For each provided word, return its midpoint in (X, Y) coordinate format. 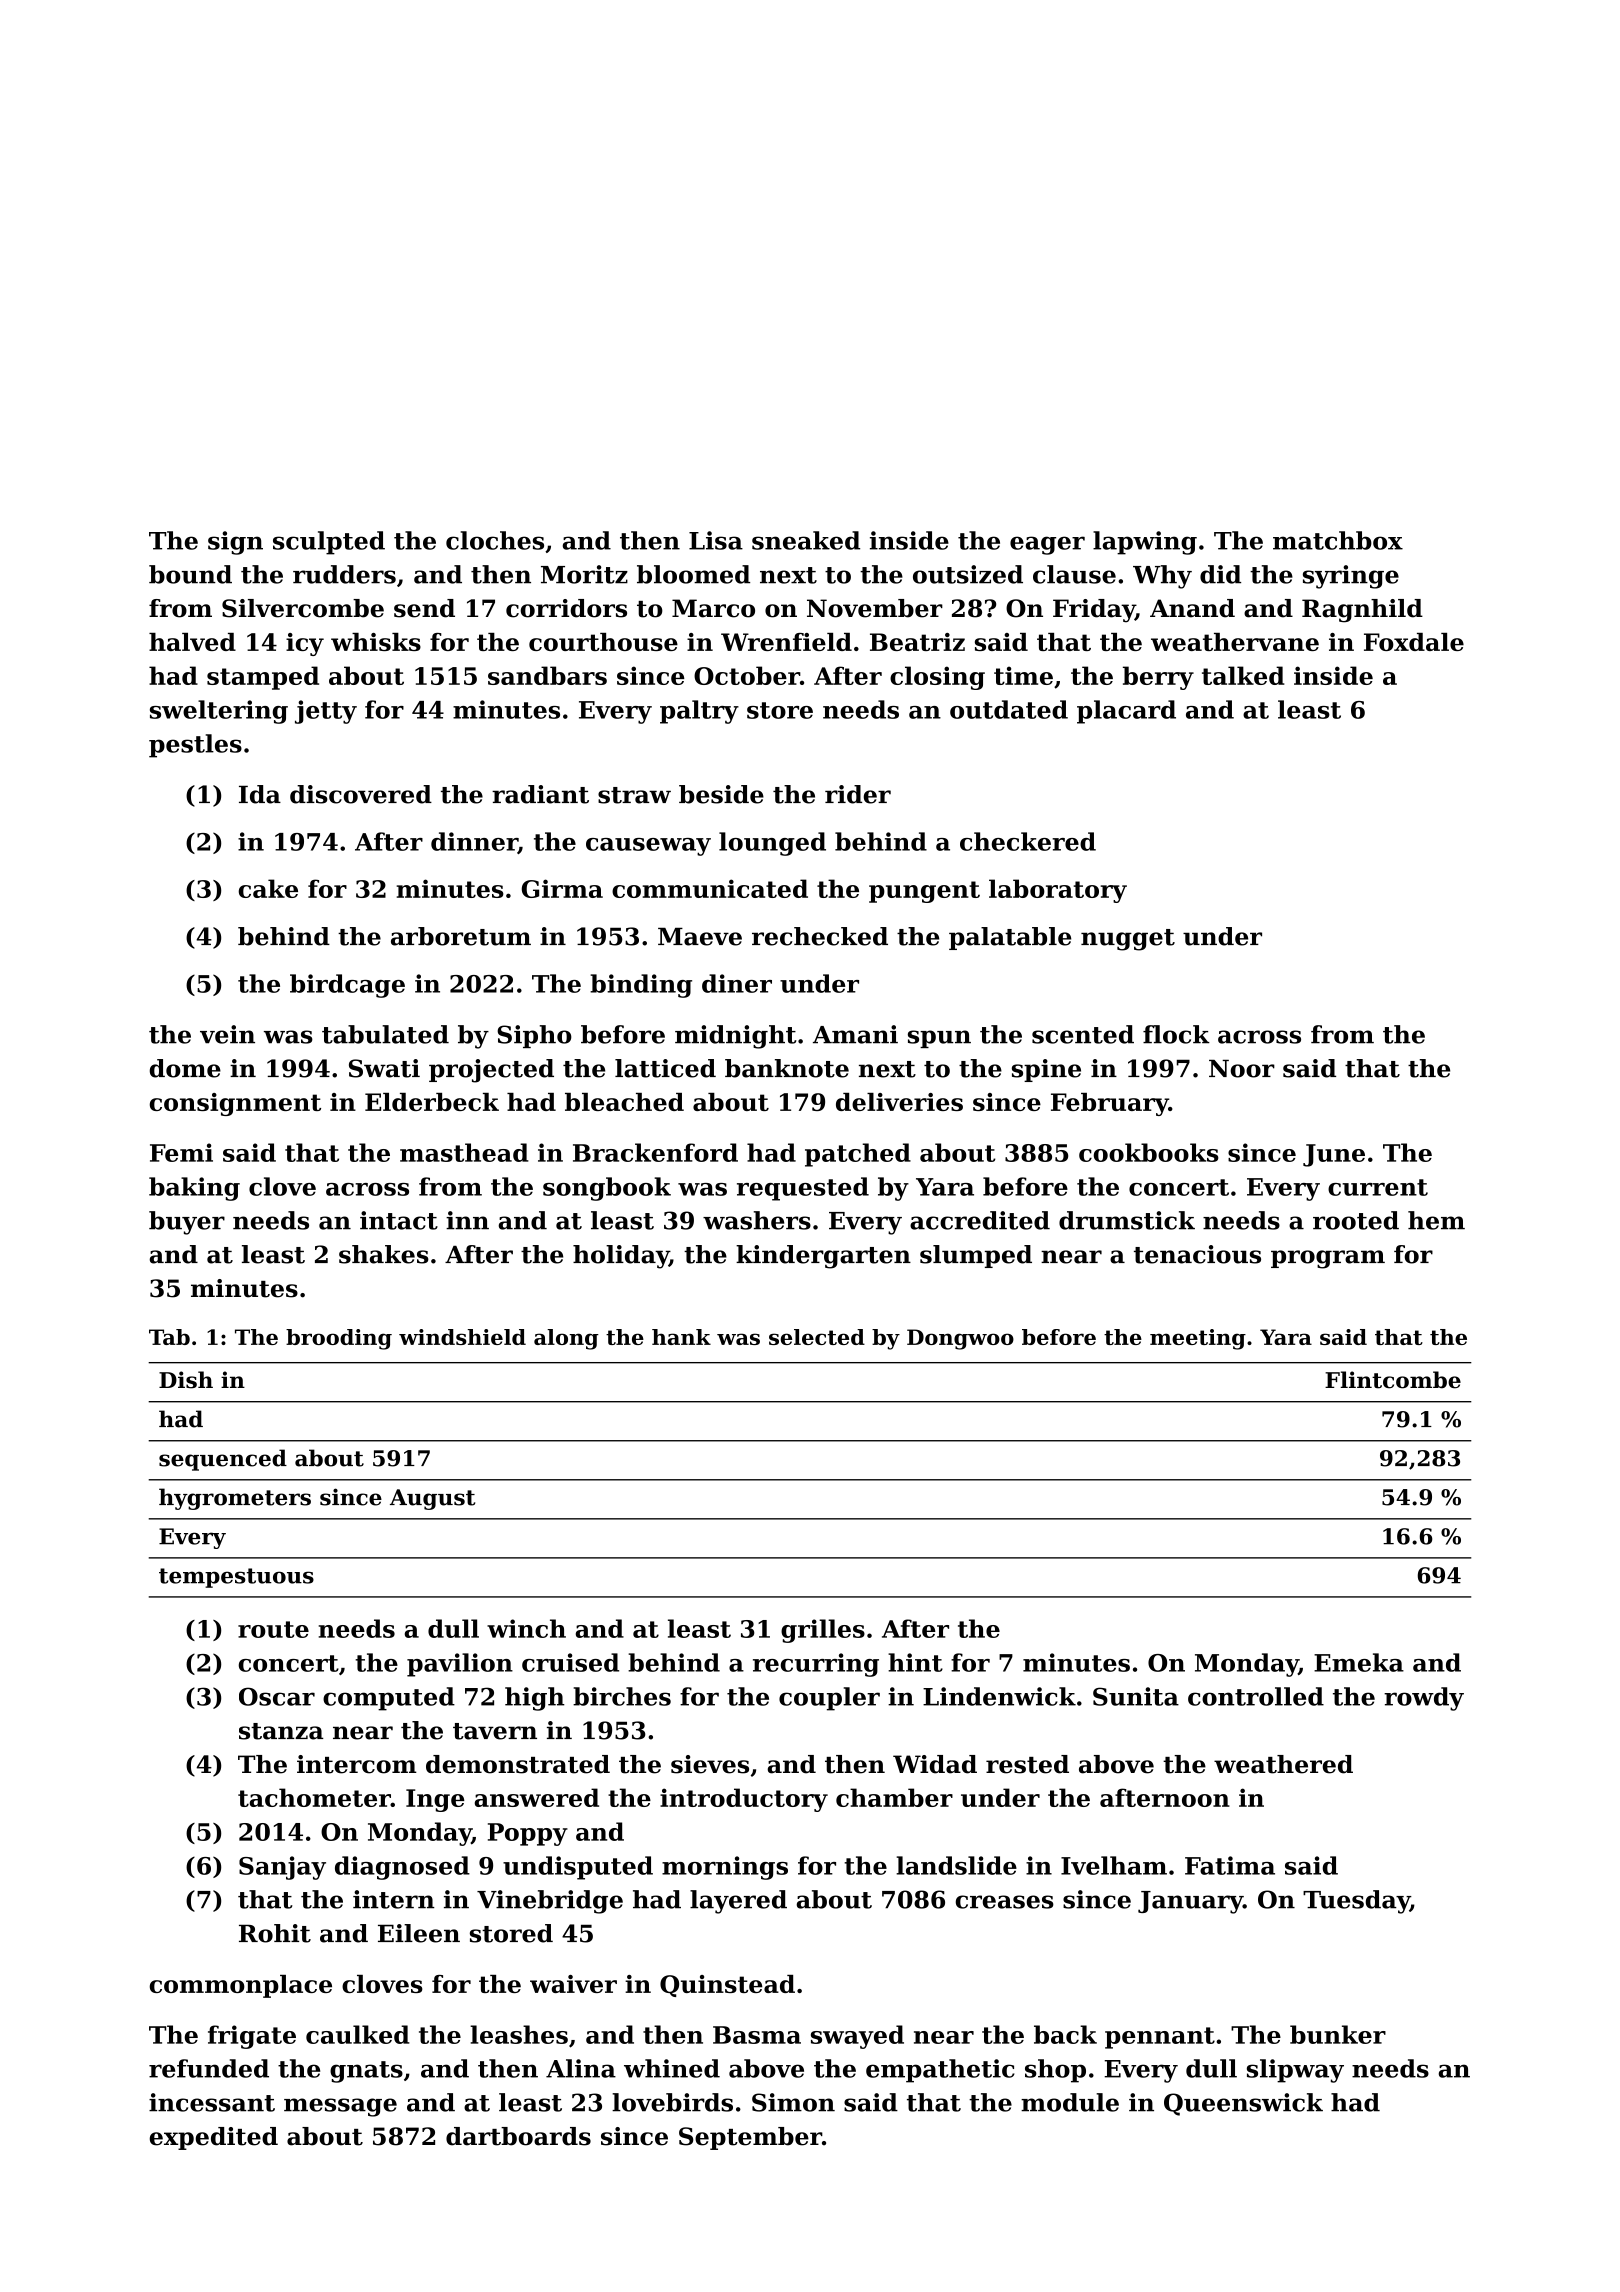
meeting (1198, 1339)
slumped (976, 1256)
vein (227, 1034)
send (424, 608)
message (340, 2107)
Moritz (584, 574)
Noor (1242, 1069)
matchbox (1338, 540)
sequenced (223, 1460)
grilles (823, 1631)
